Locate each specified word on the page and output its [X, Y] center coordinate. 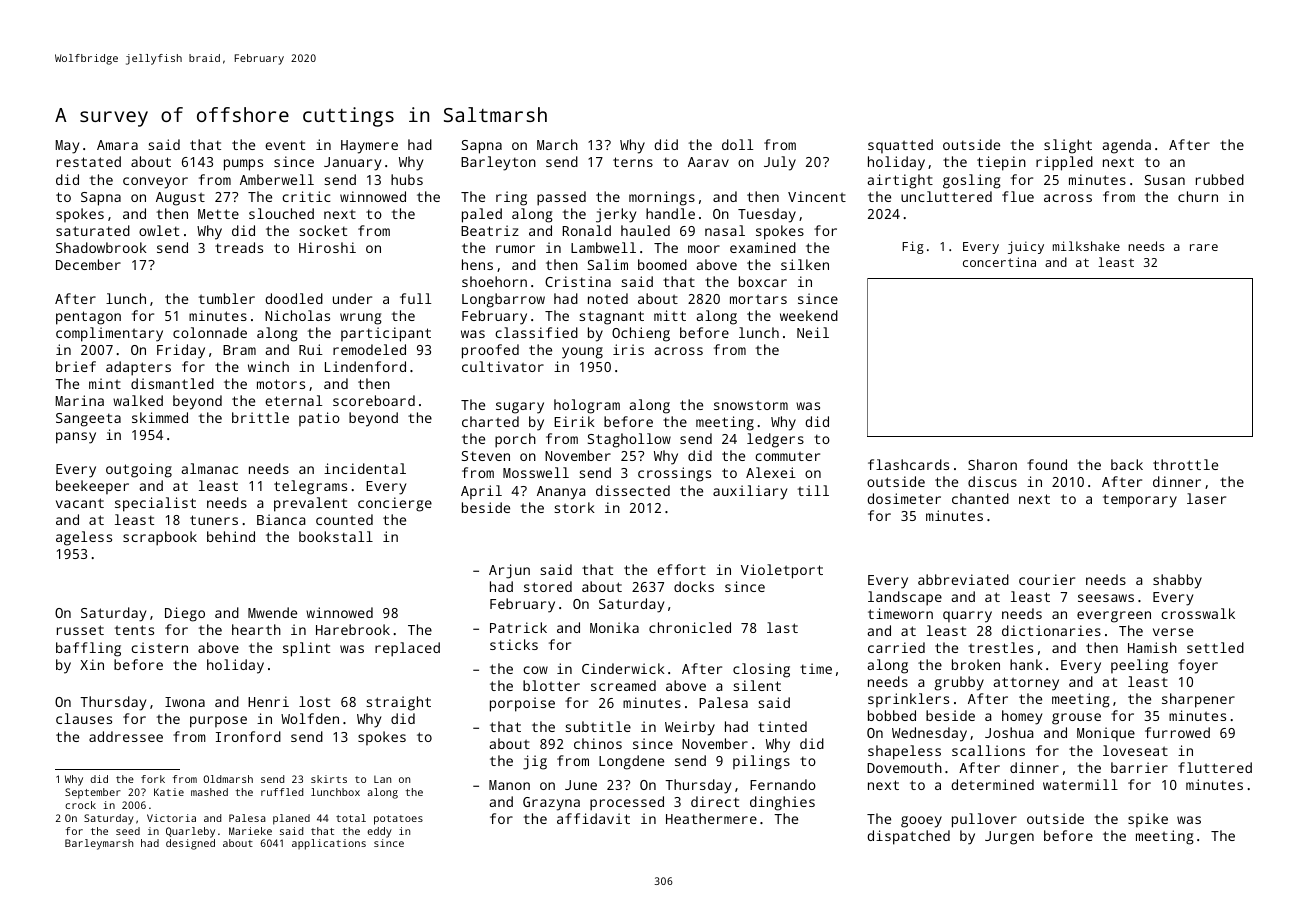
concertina [999, 262]
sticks [514, 644]
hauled [645, 230]
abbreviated [963, 579]
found [1047, 464]
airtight [900, 181]
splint [306, 649]
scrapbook [160, 538]
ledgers [775, 440]
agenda [1127, 146]
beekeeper [92, 487]
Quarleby [190, 832]
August [180, 199]
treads [239, 247]
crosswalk [1198, 613]
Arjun [509, 571]
